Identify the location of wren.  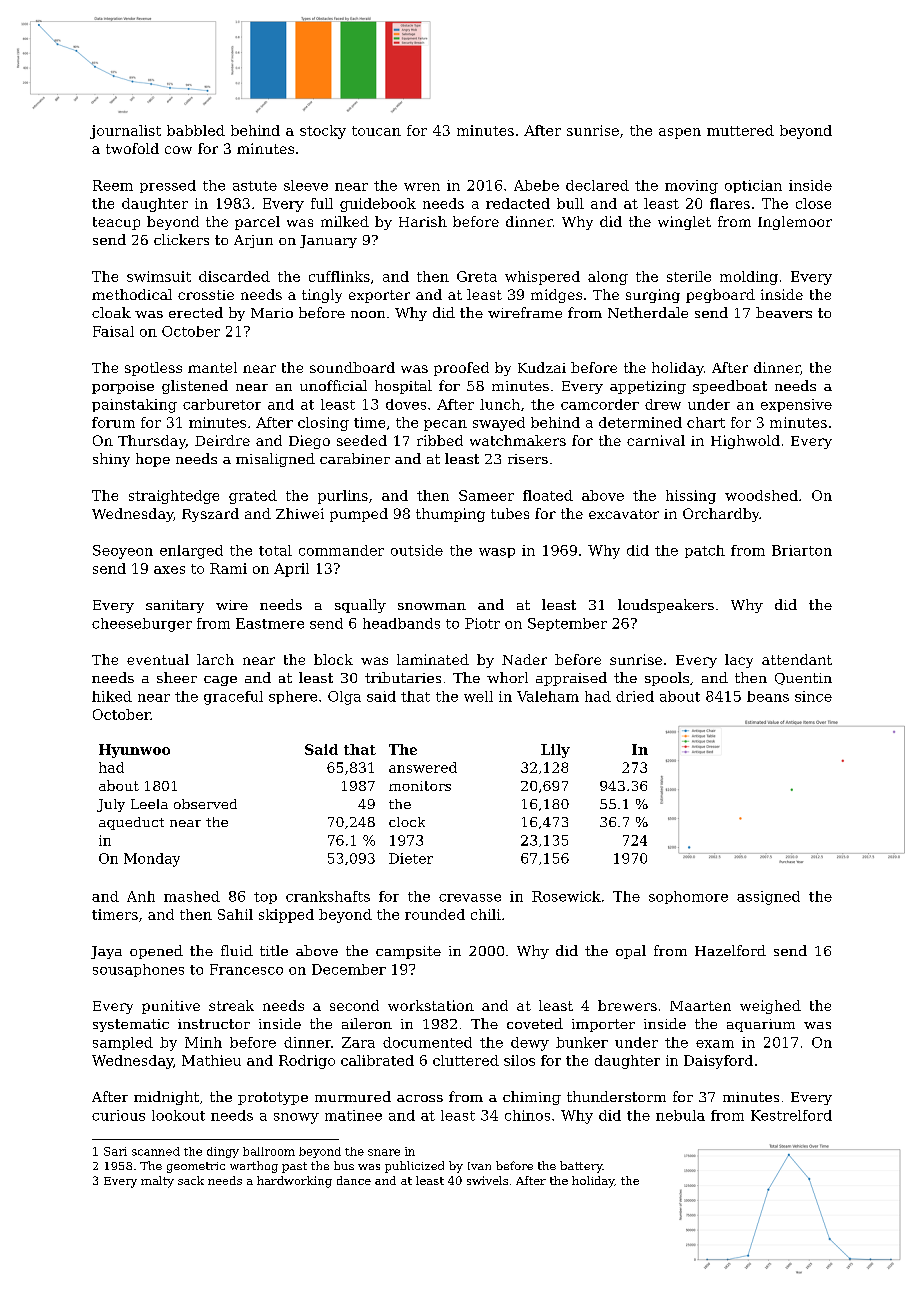
(422, 187).
